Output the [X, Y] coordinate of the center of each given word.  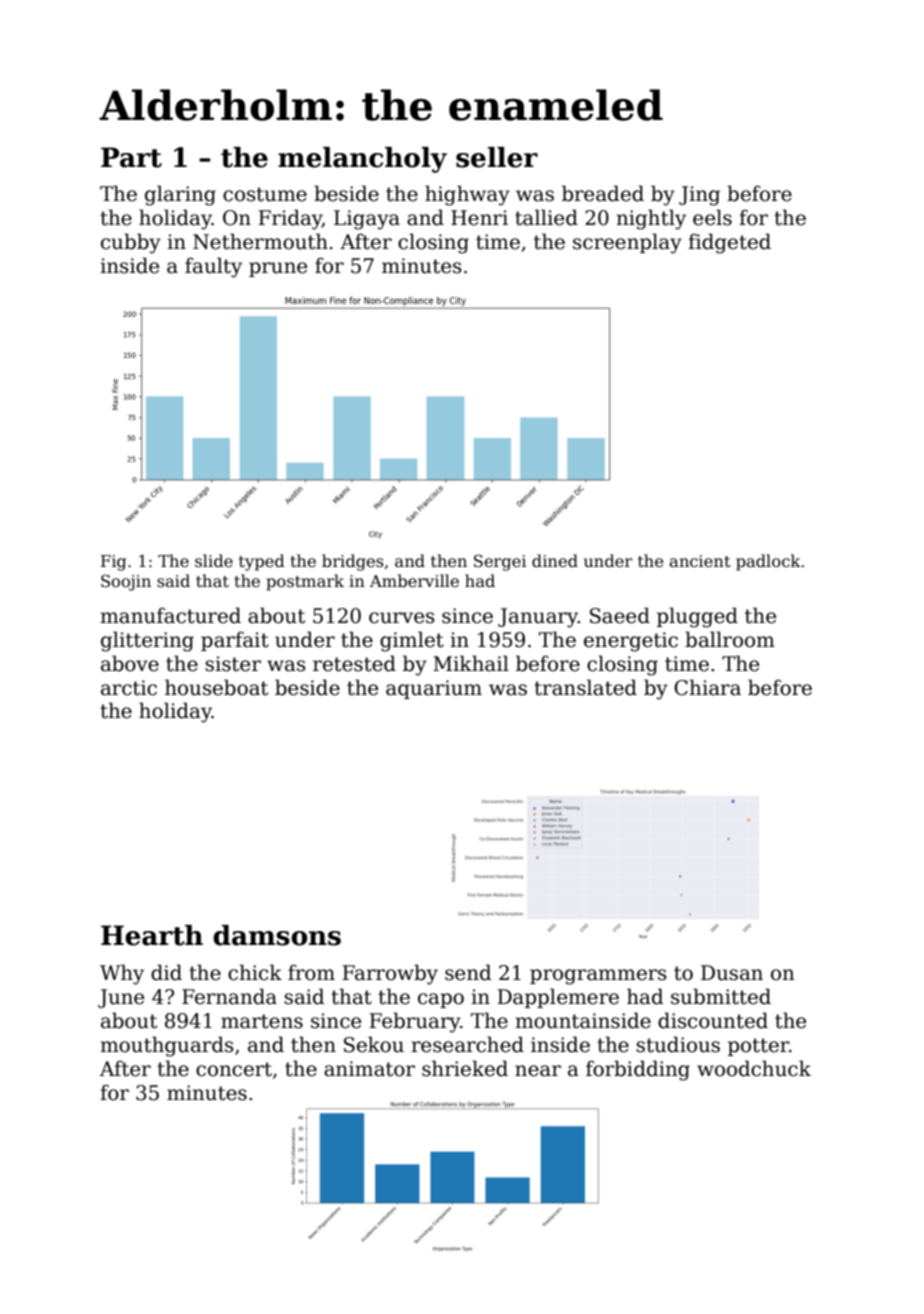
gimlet [412, 641]
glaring [180, 195]
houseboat [216, 687]
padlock [768, 562]
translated [585, 687]
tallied [546, 217]
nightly [651, 219]
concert [234, 1069]
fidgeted [729, 243]
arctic [129, 688]
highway [467, 195]
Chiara [707, 687]
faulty [213, 267]
